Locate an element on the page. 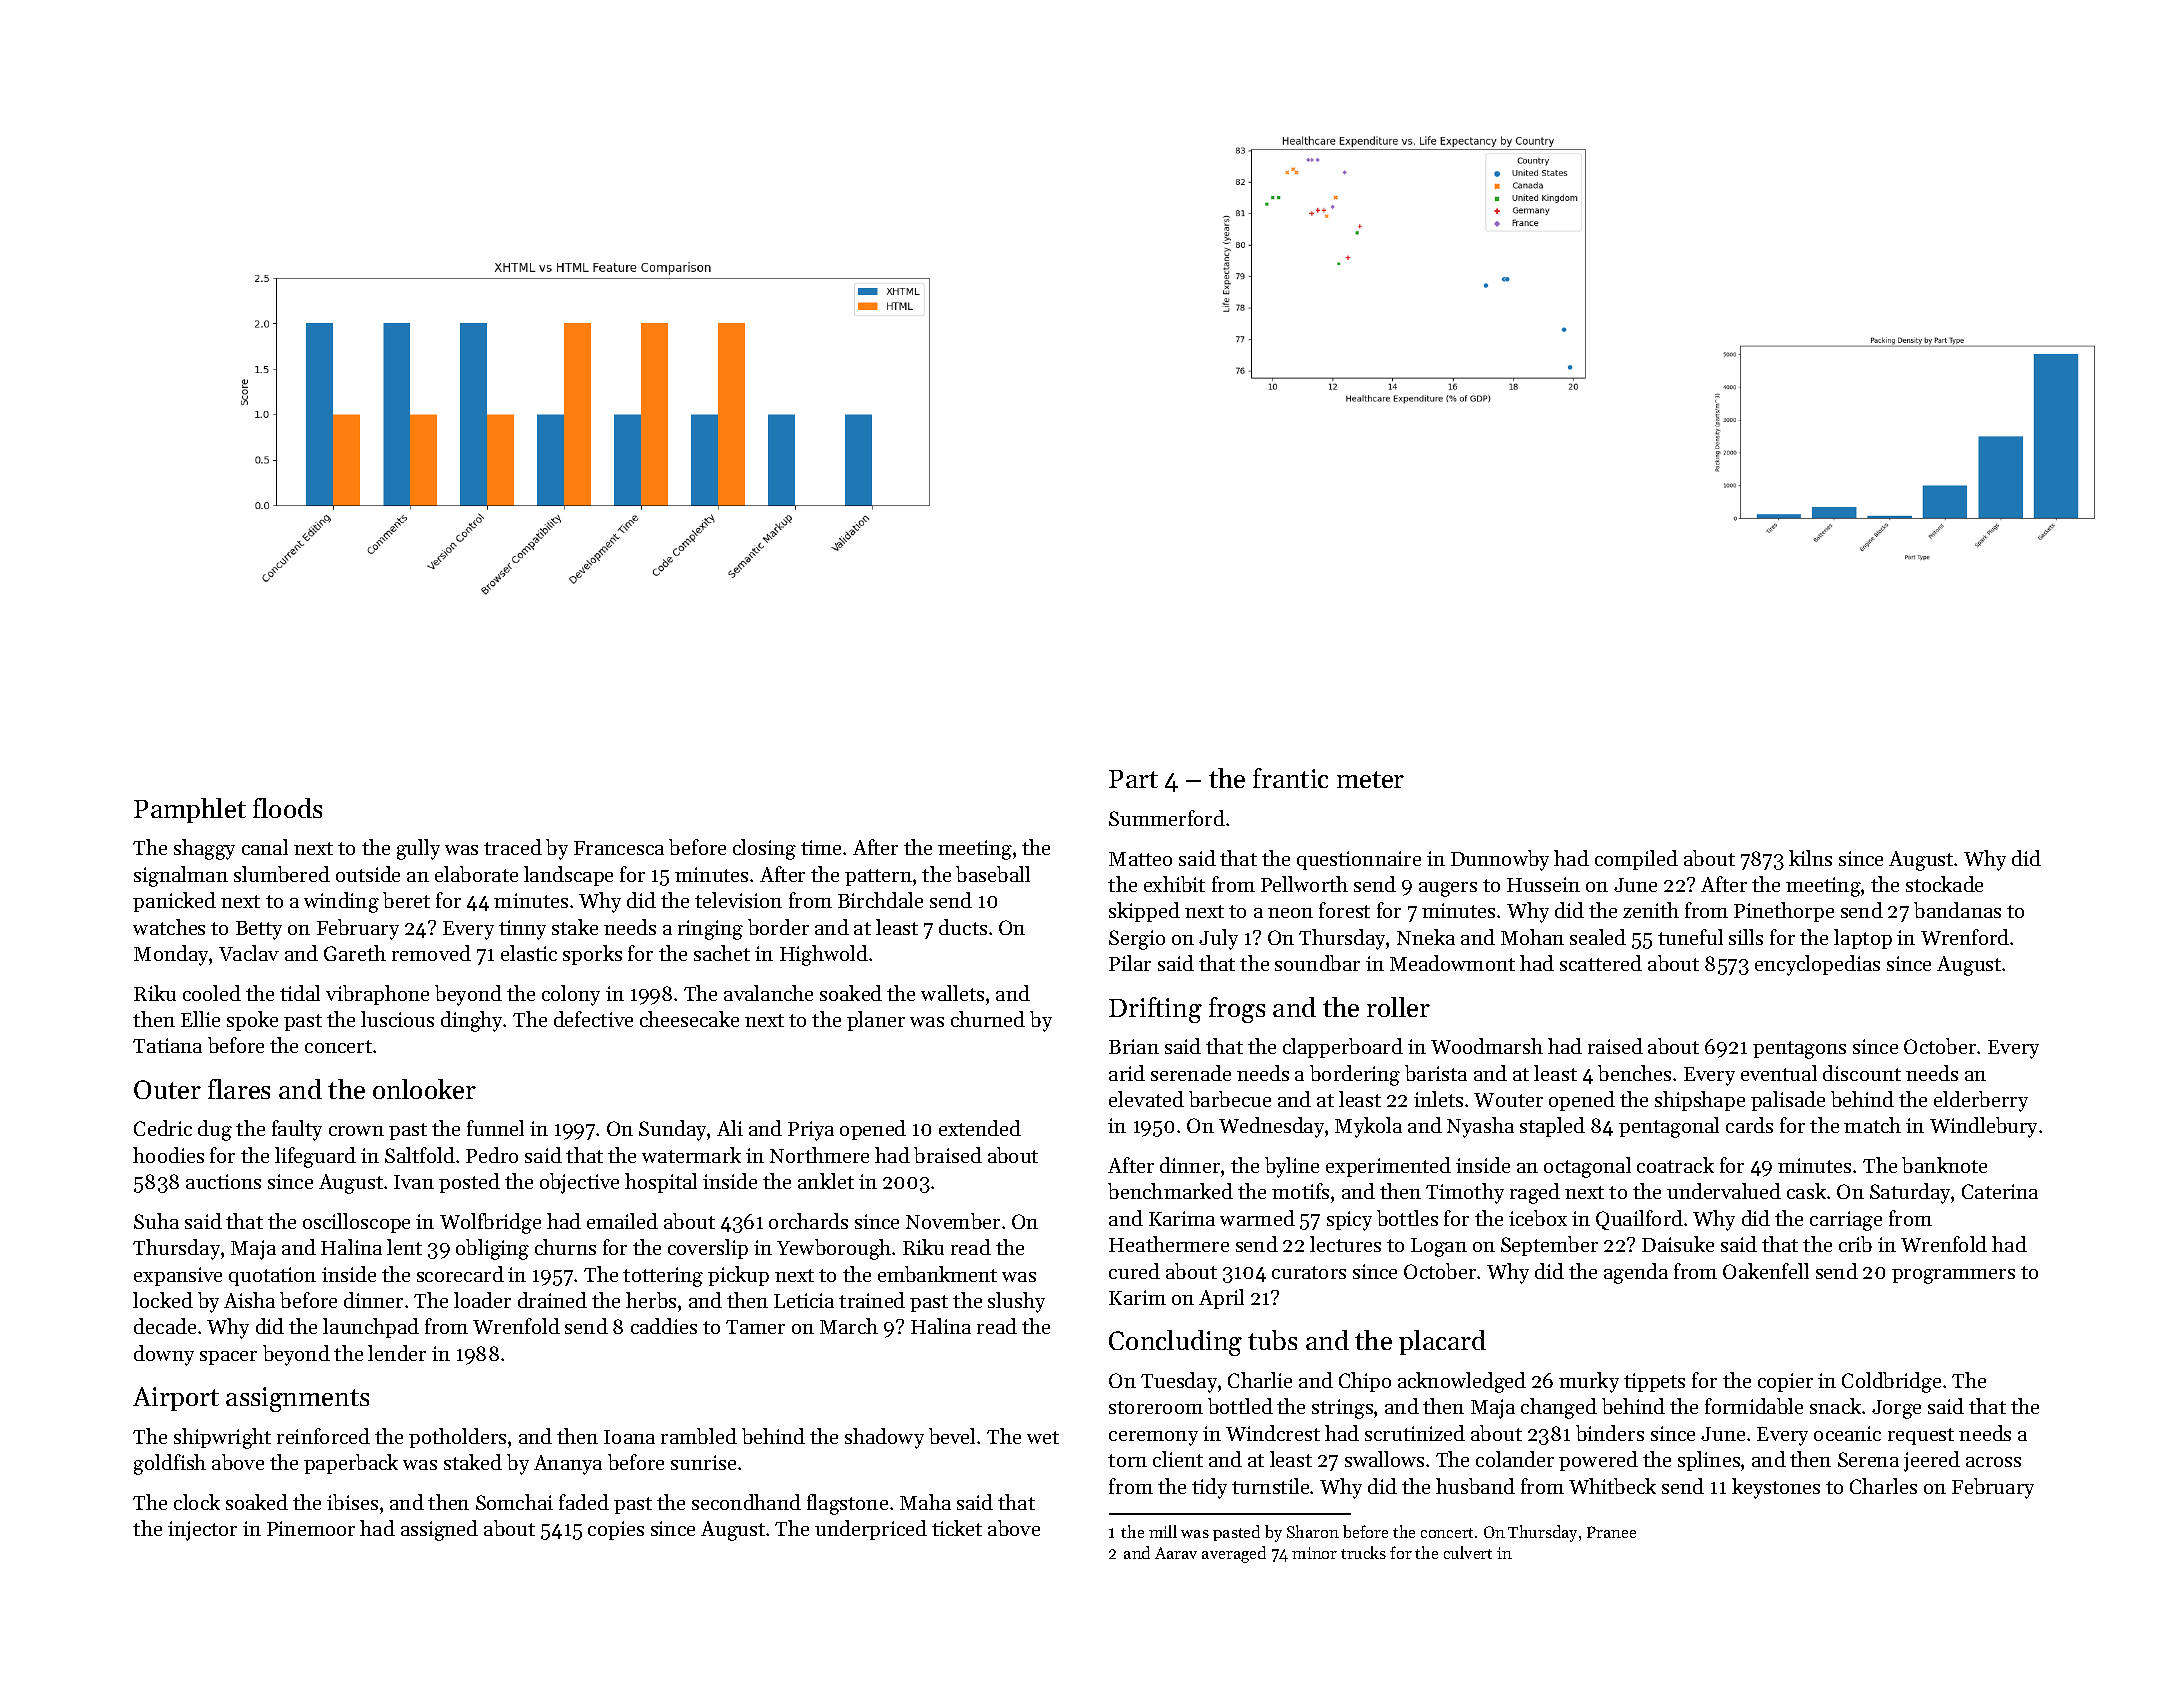 This page has width=2178, height=1683. Leticia is located at coordinates (804, 1300).
